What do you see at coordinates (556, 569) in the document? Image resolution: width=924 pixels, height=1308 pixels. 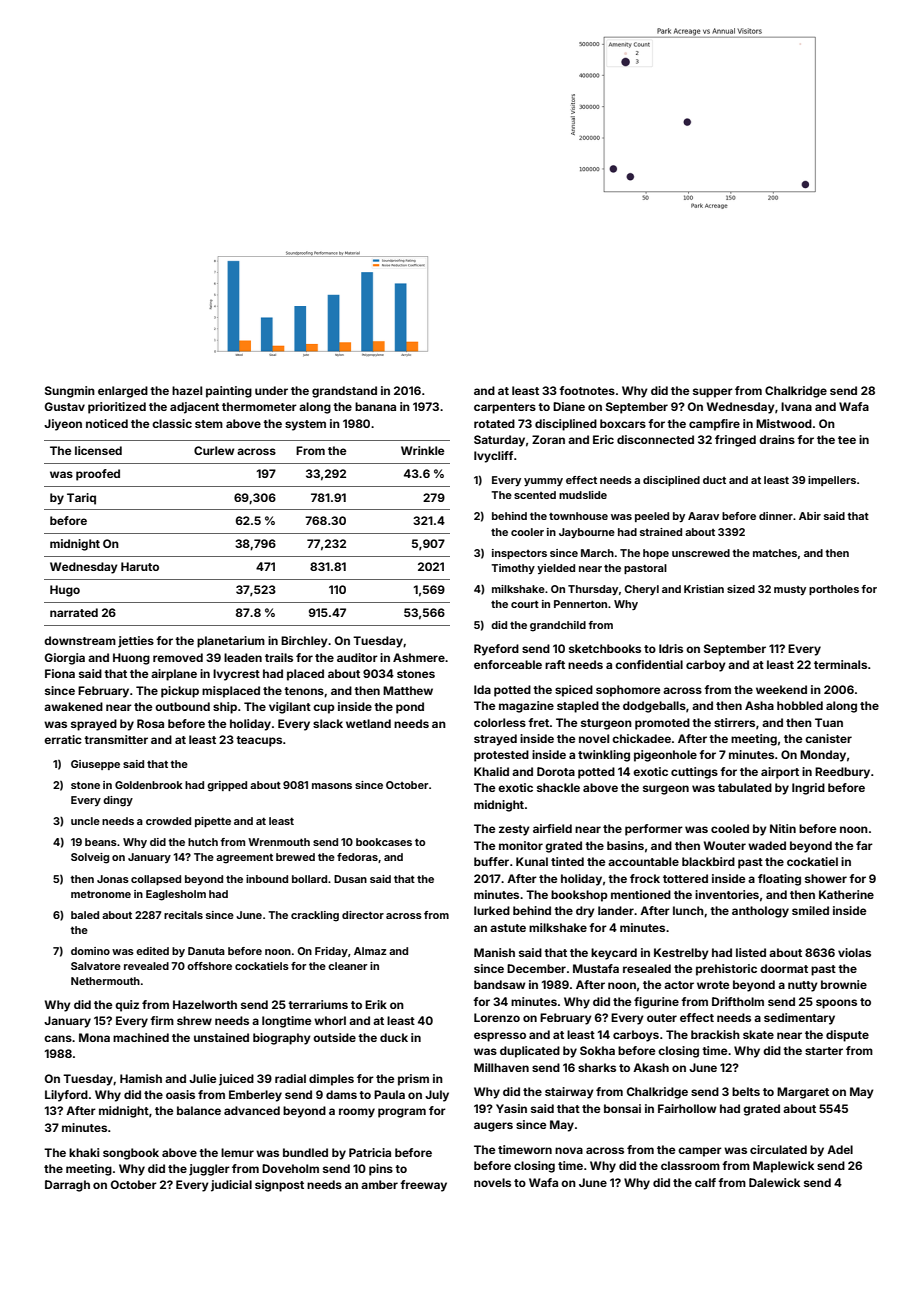 I see `yielded` at bounding box center [556, 569].
